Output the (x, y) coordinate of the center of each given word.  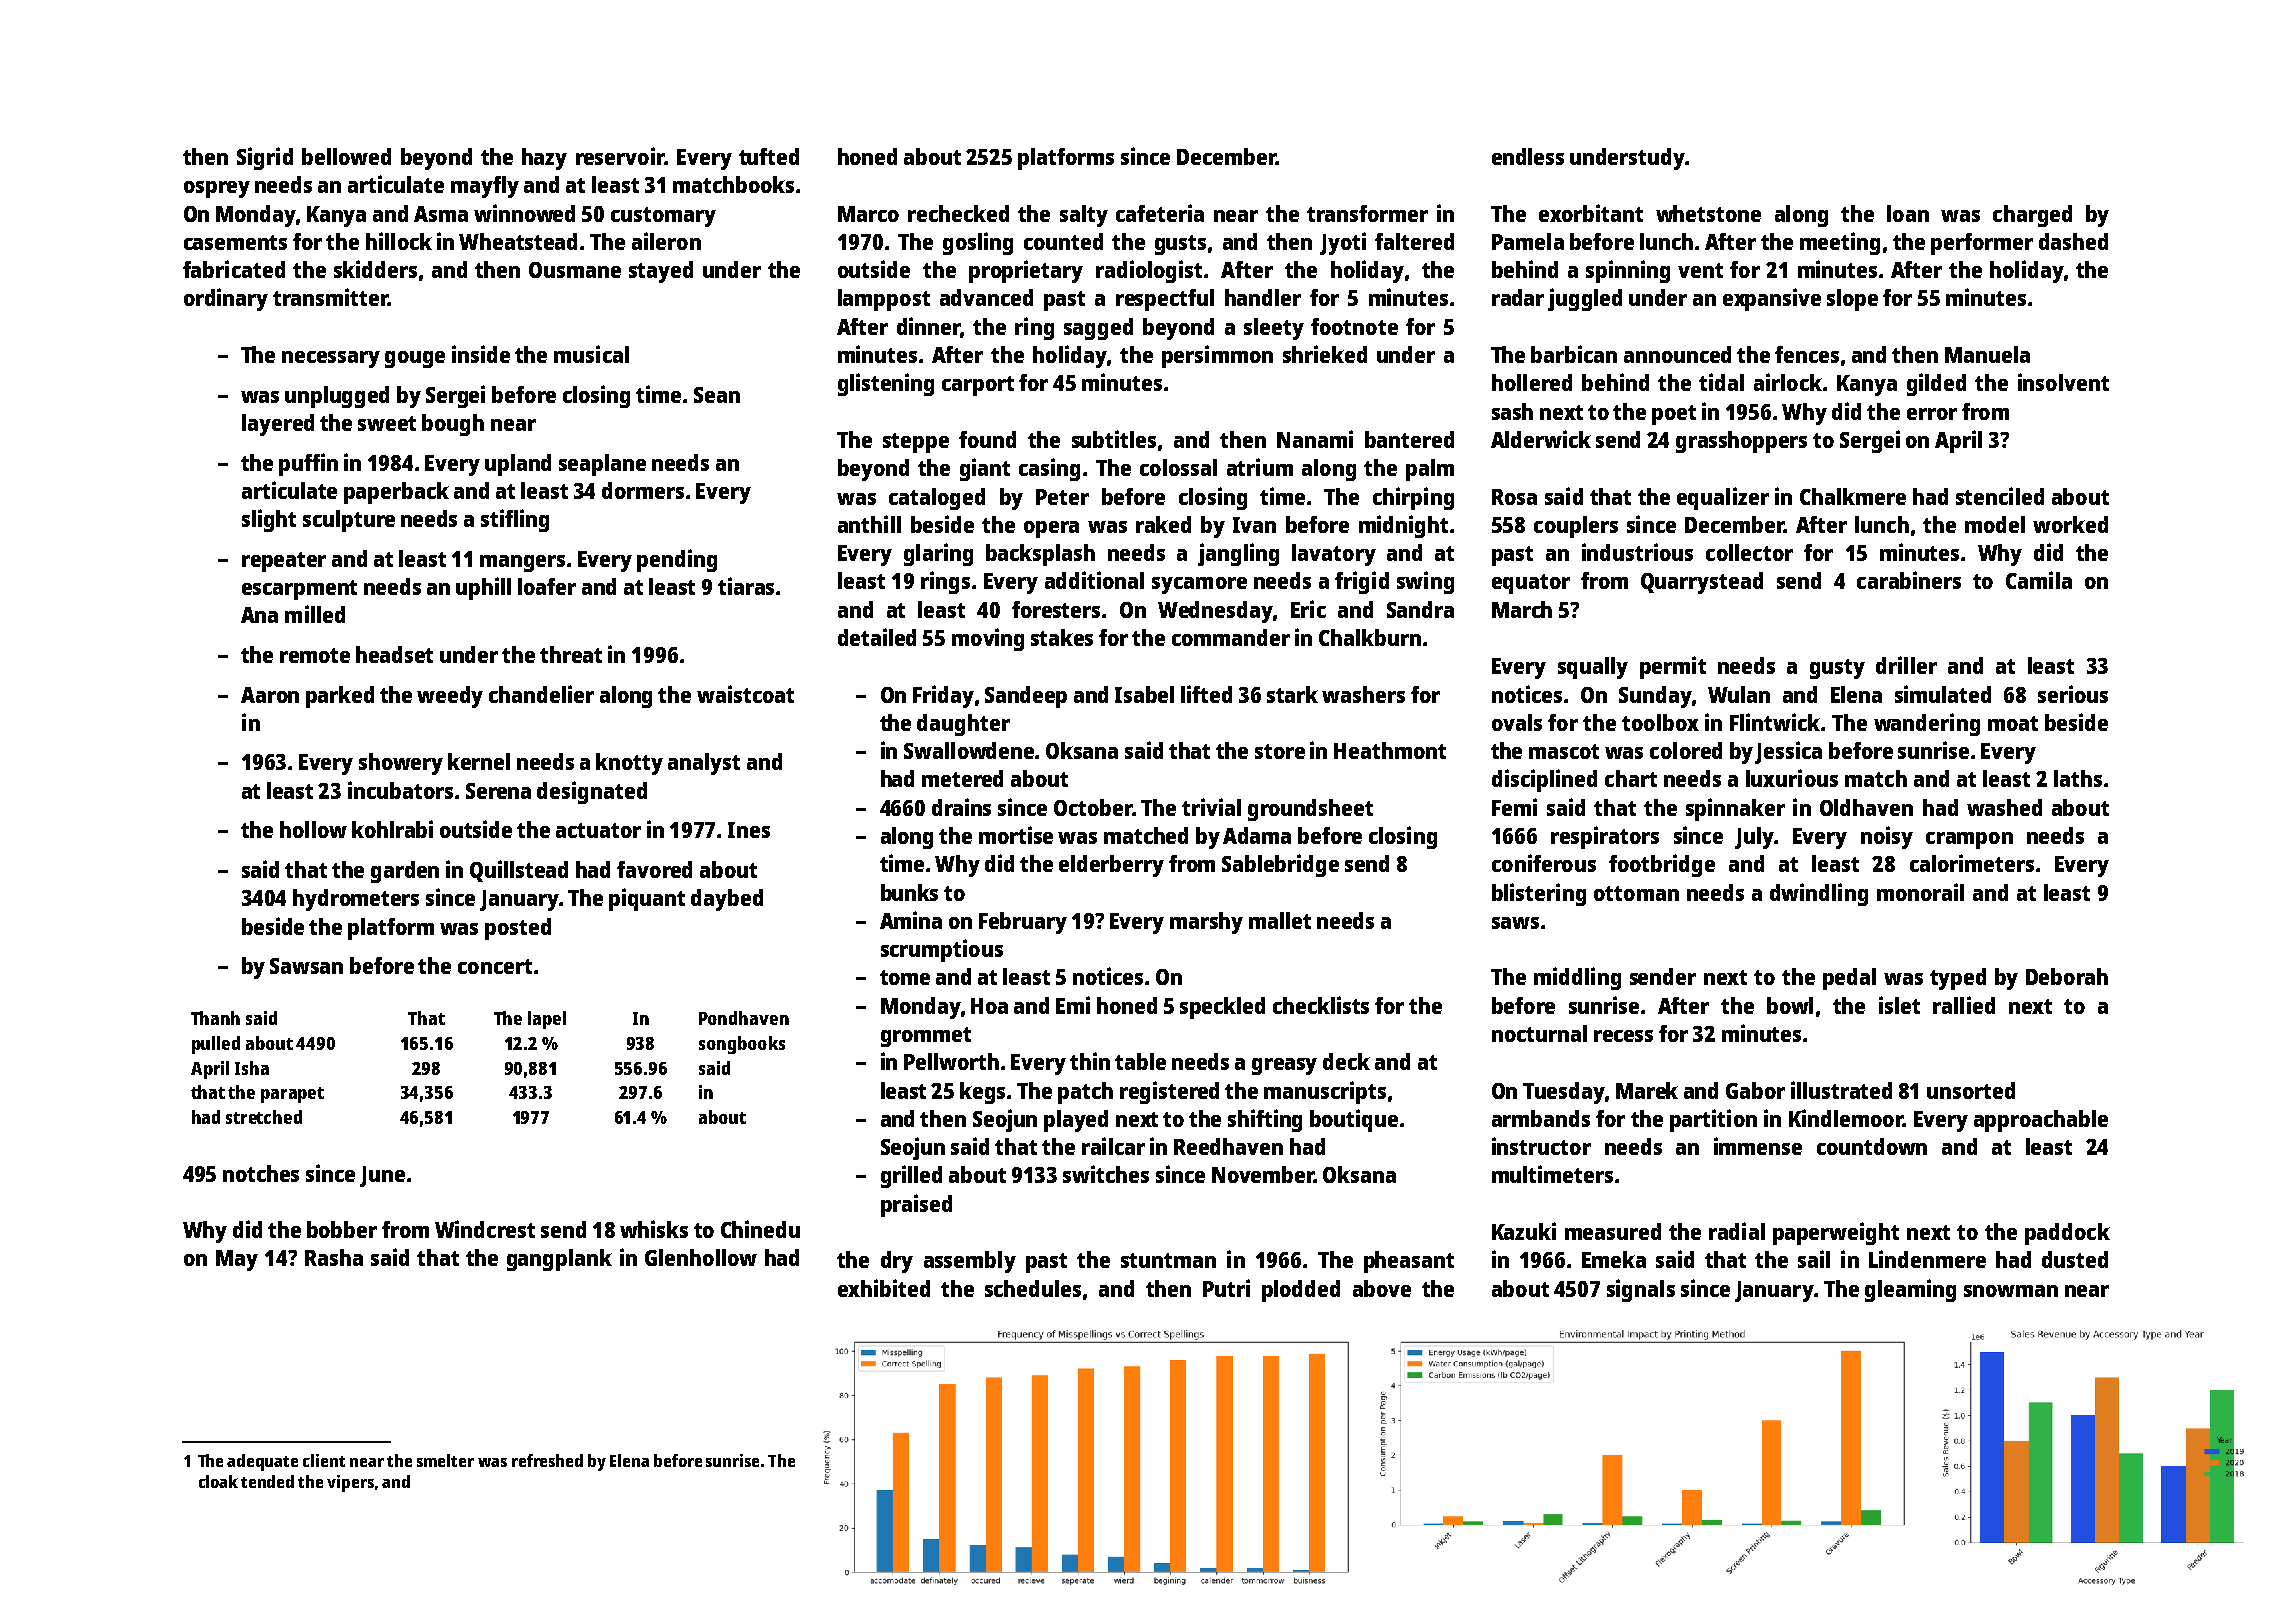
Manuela (1987, 354)
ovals (1517, 722)
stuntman (1168, 1260)
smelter (445, 1460)
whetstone (1708, 213)
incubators (400, 790)
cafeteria (1160, 213)
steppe (916, 443)
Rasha (334, 1257)
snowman (2011, 1291)
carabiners (1909, 580)
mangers (522, 563)
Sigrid (265, 158)
